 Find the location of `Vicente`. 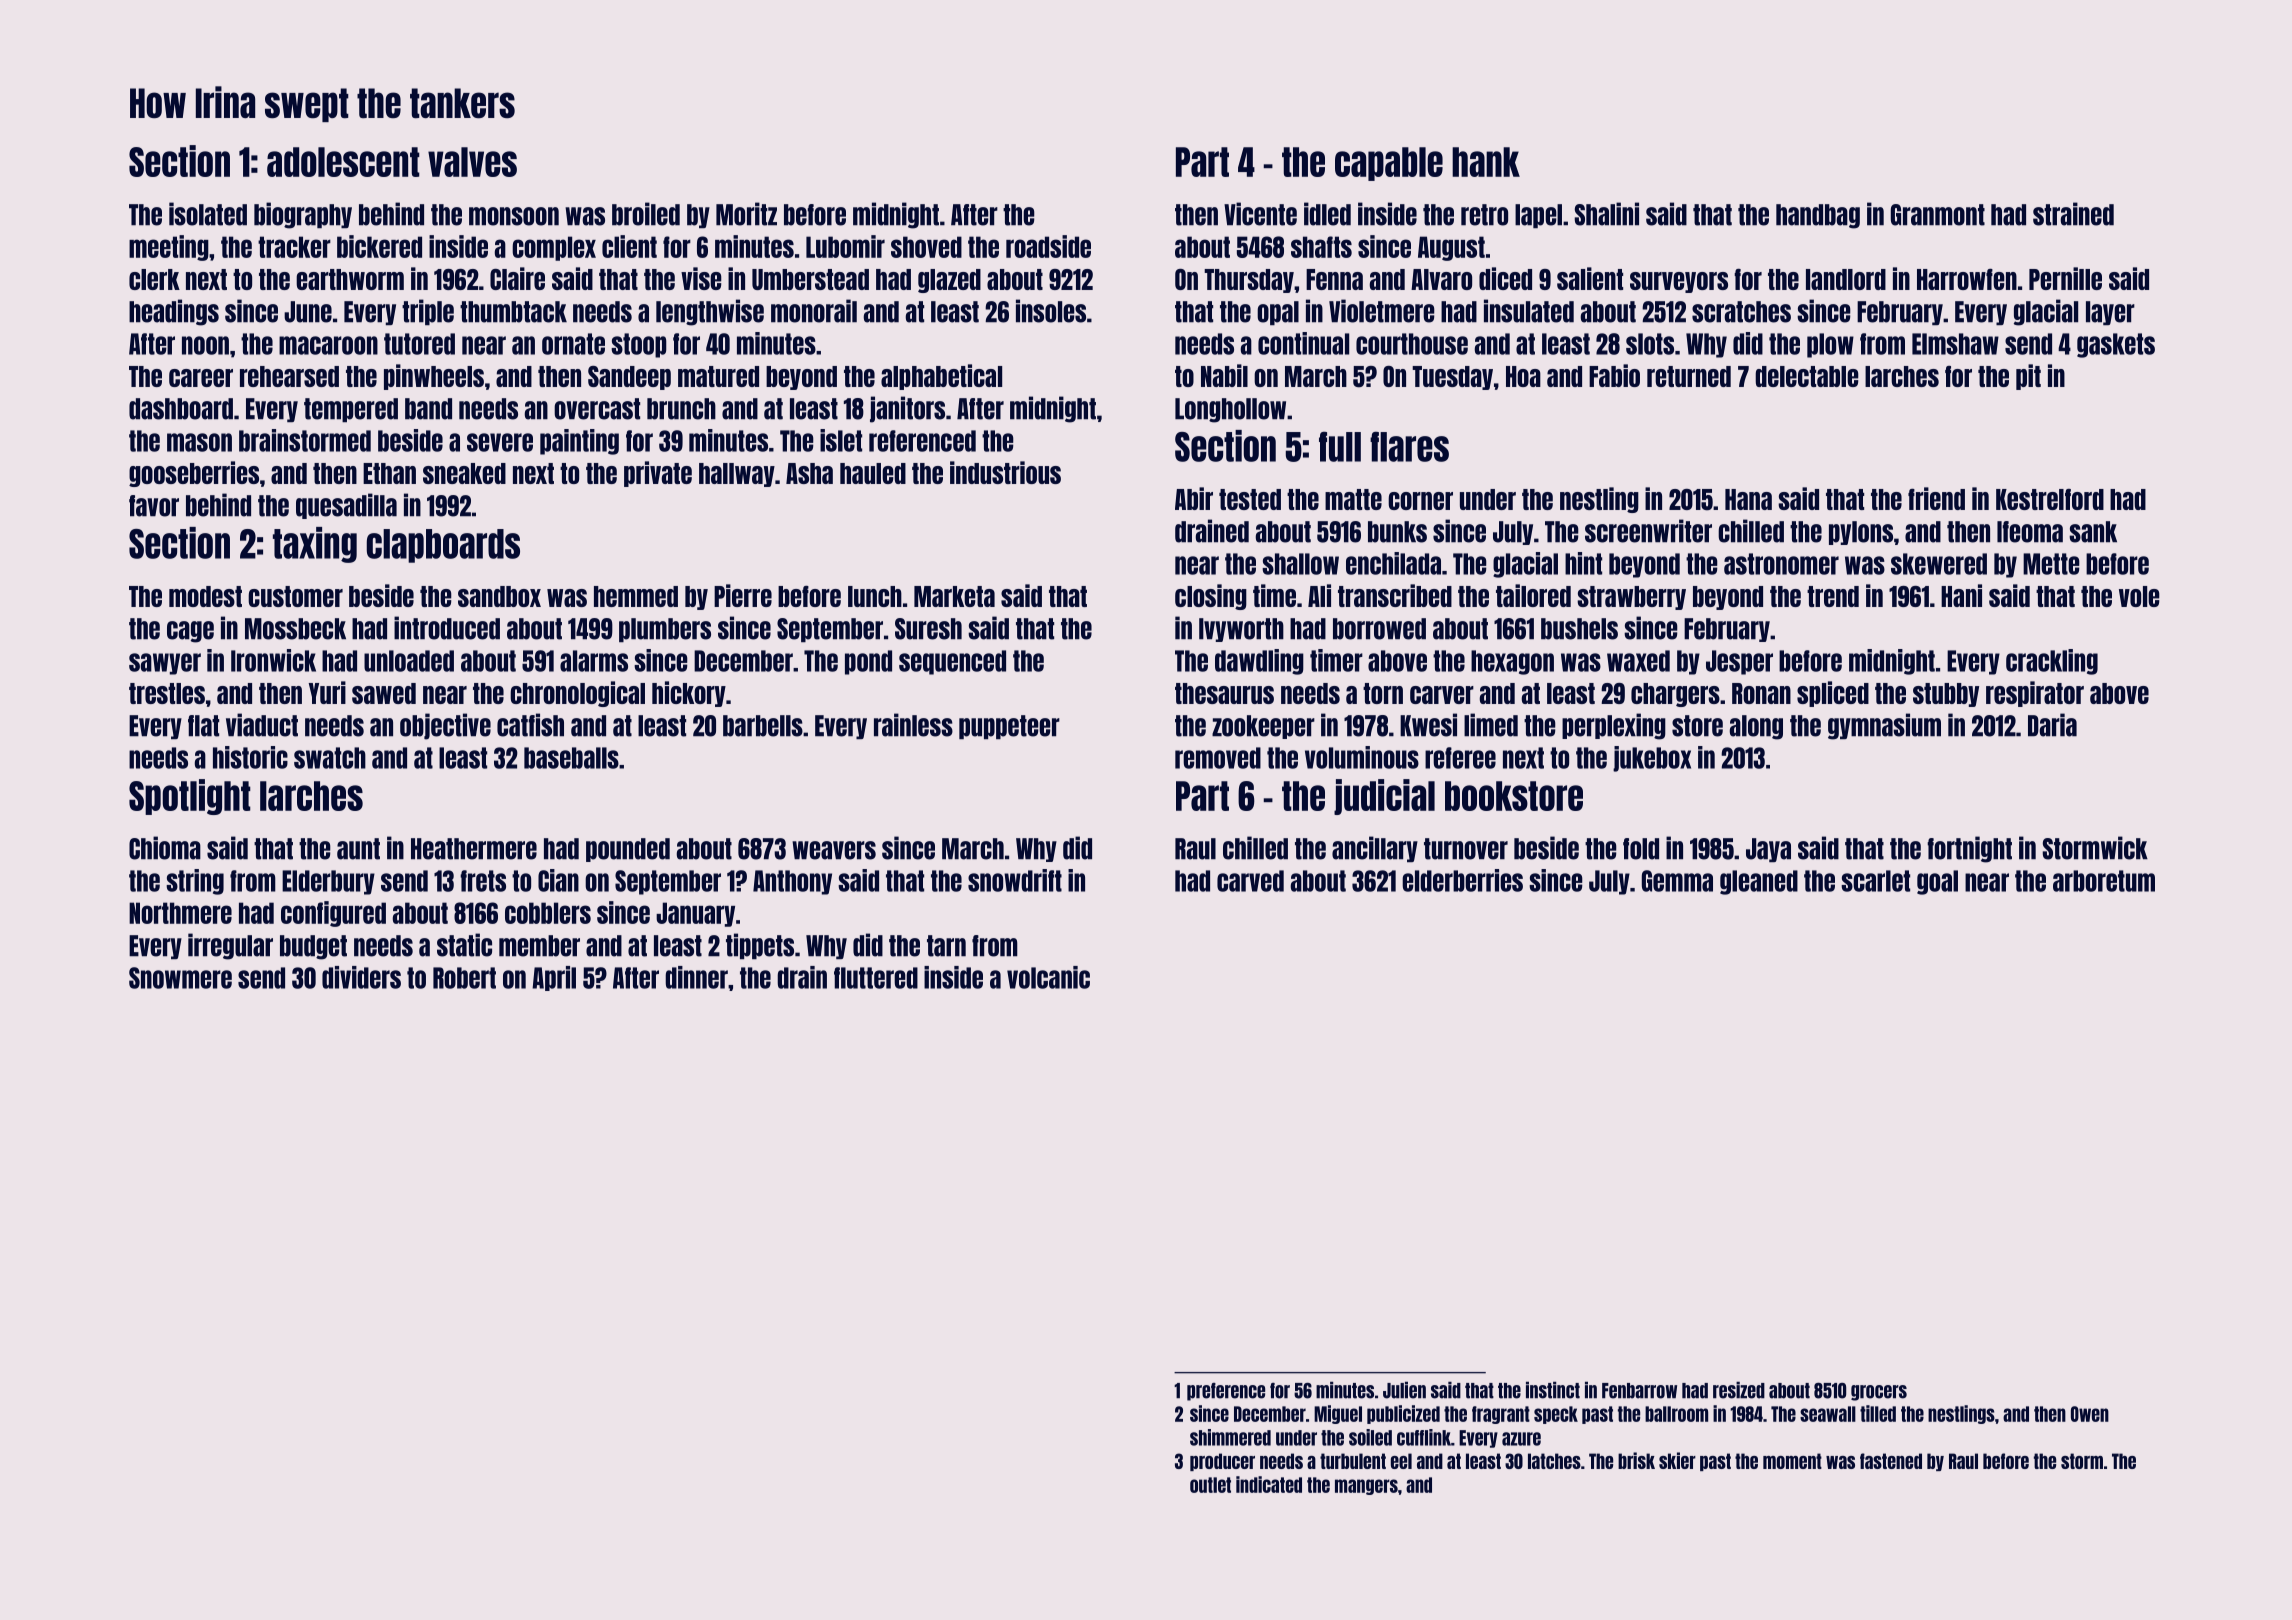

Vicente is located at coordinates (1260, 214).
